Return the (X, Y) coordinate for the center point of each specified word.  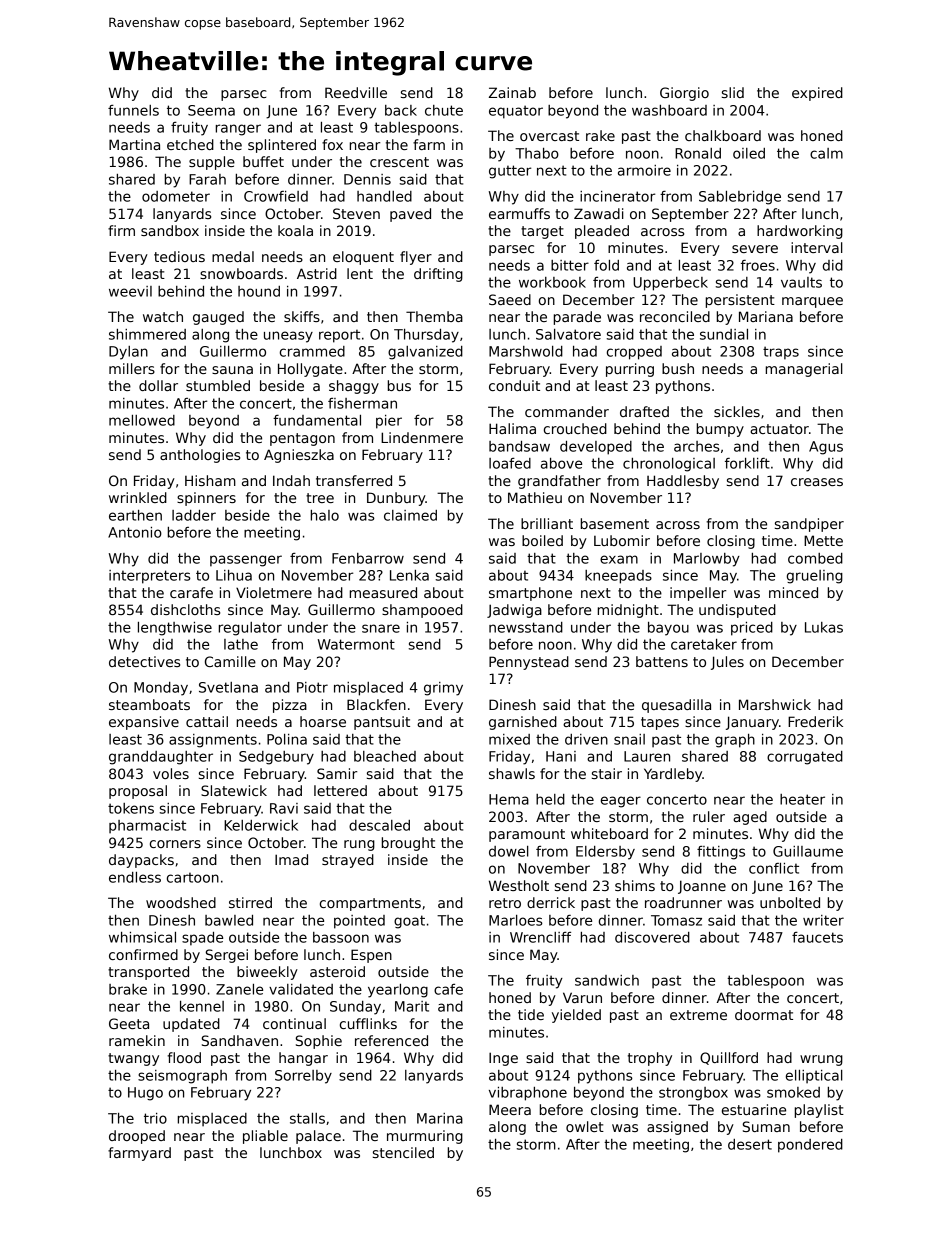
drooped (137, 1137)
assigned (677, 1128)
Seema (211, 110)
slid (733, 92)
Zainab (512, 92)
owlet (585, 1126)
